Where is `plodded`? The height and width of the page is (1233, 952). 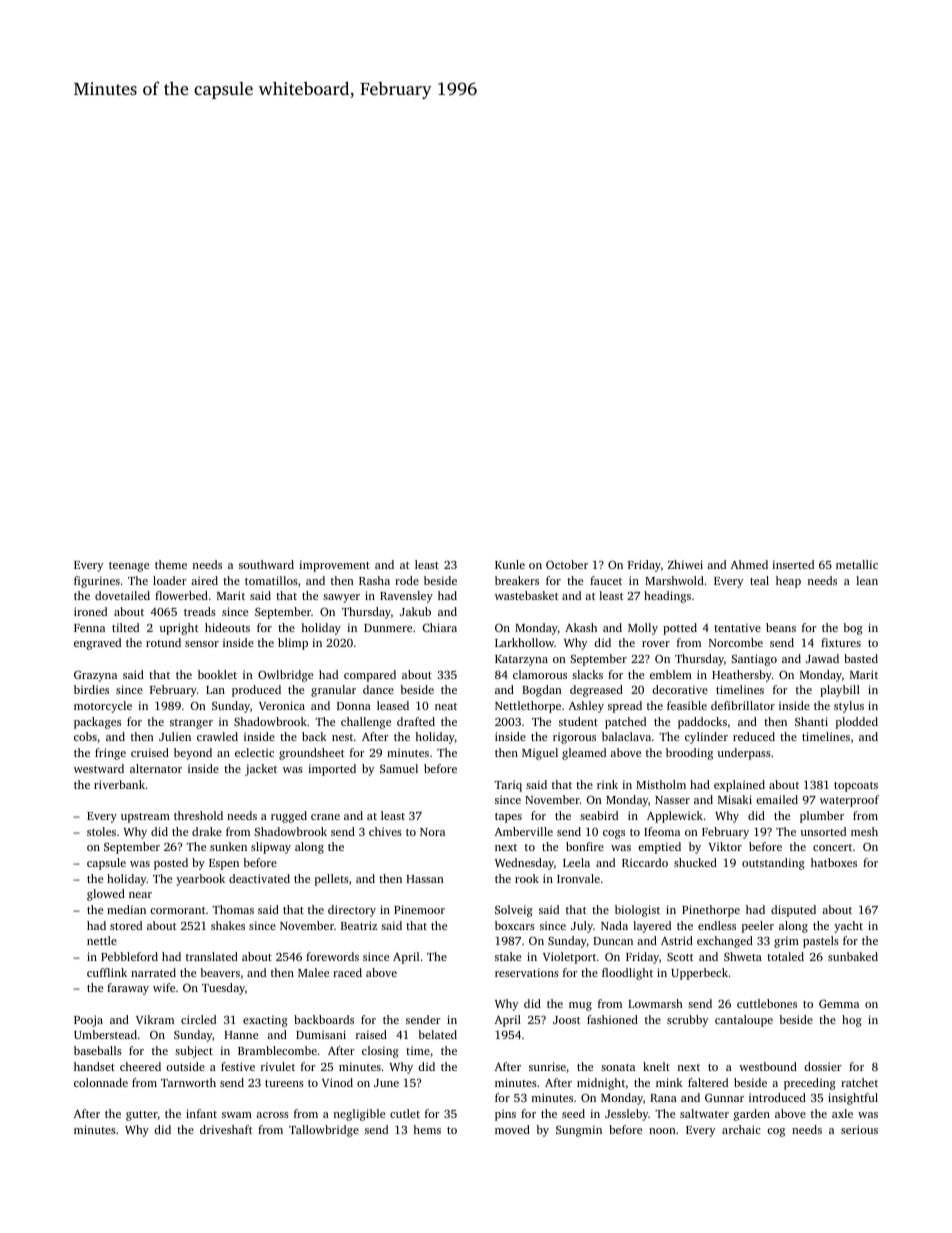
plodded is located at coordinates (857, 723).
